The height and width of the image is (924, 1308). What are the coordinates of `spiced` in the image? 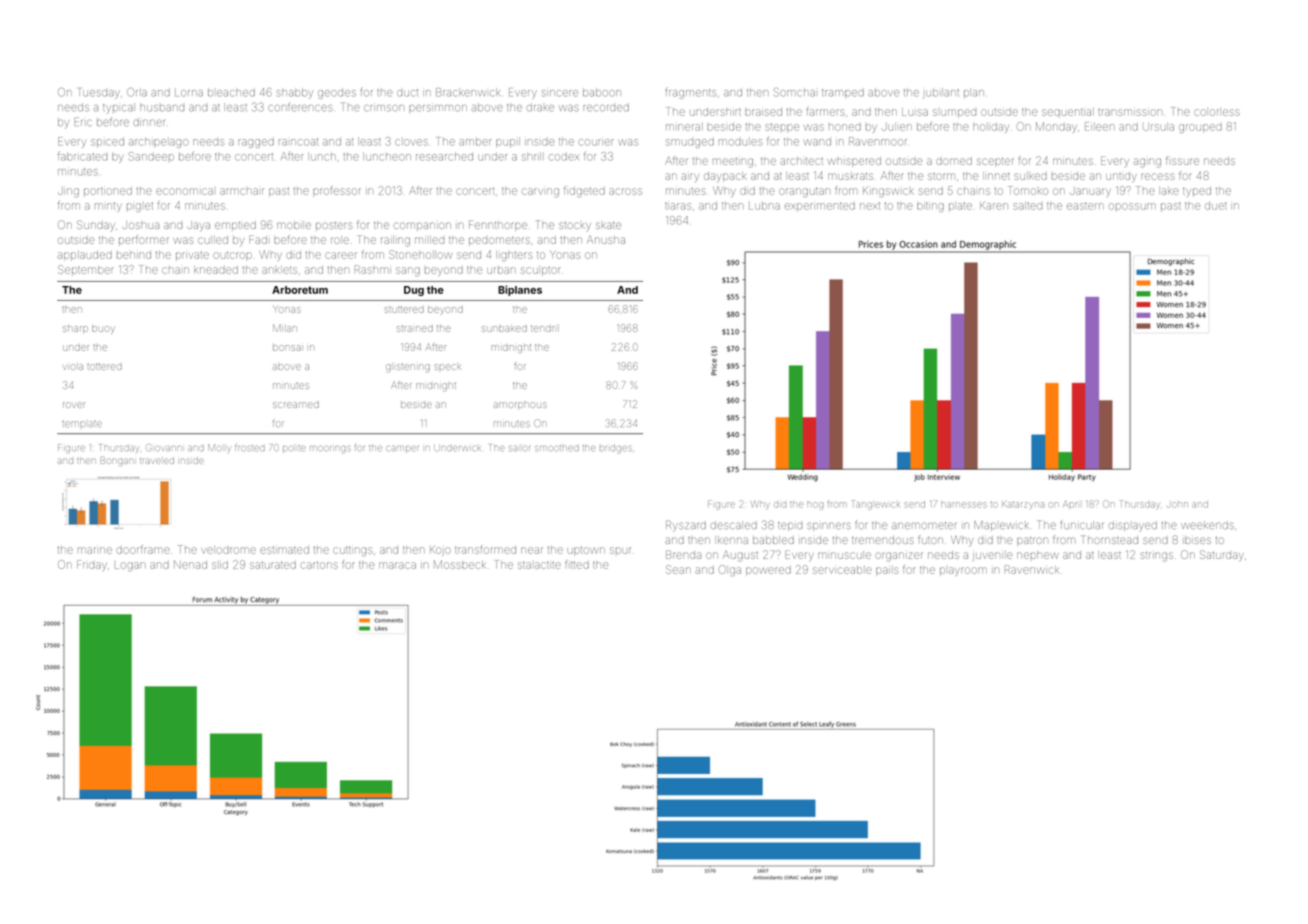 It's located at (107, 142).
